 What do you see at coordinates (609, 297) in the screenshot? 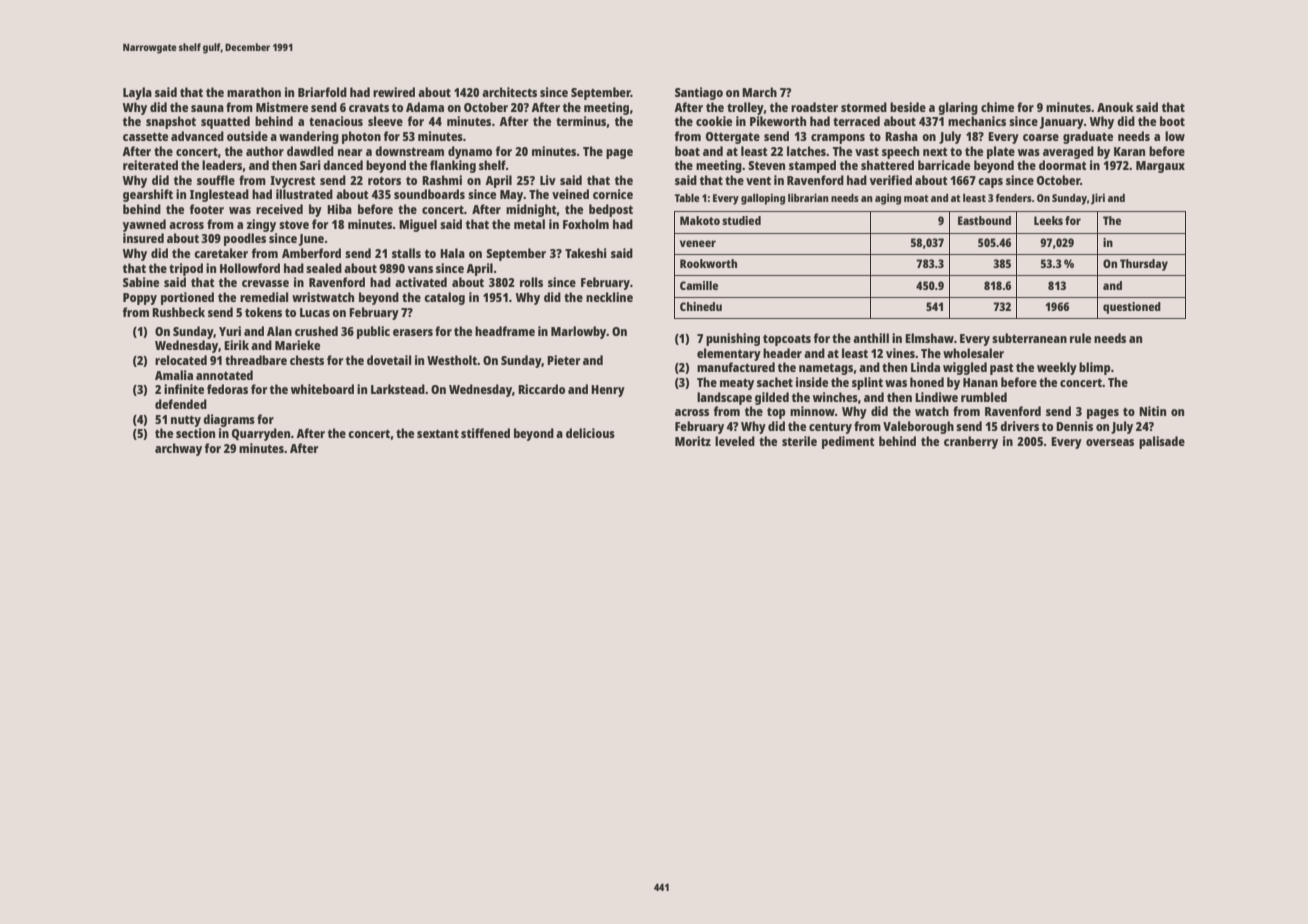
I see `neckline` at bounding box center [609, 297].
